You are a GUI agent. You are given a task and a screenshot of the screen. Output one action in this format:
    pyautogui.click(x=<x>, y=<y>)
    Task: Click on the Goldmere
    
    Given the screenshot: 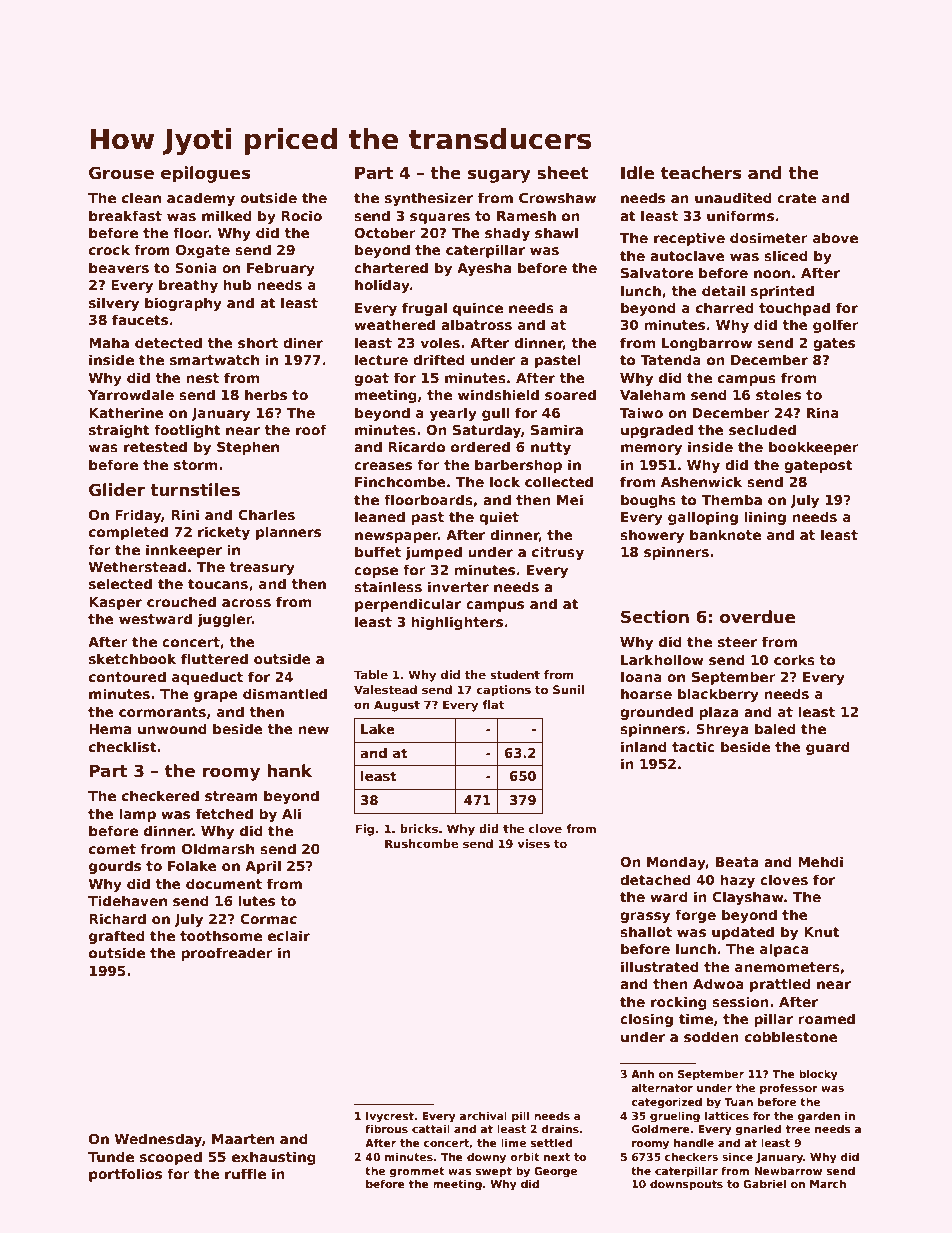 What is the action you would take?
    pyautogui.click(x=661, y=1129)
